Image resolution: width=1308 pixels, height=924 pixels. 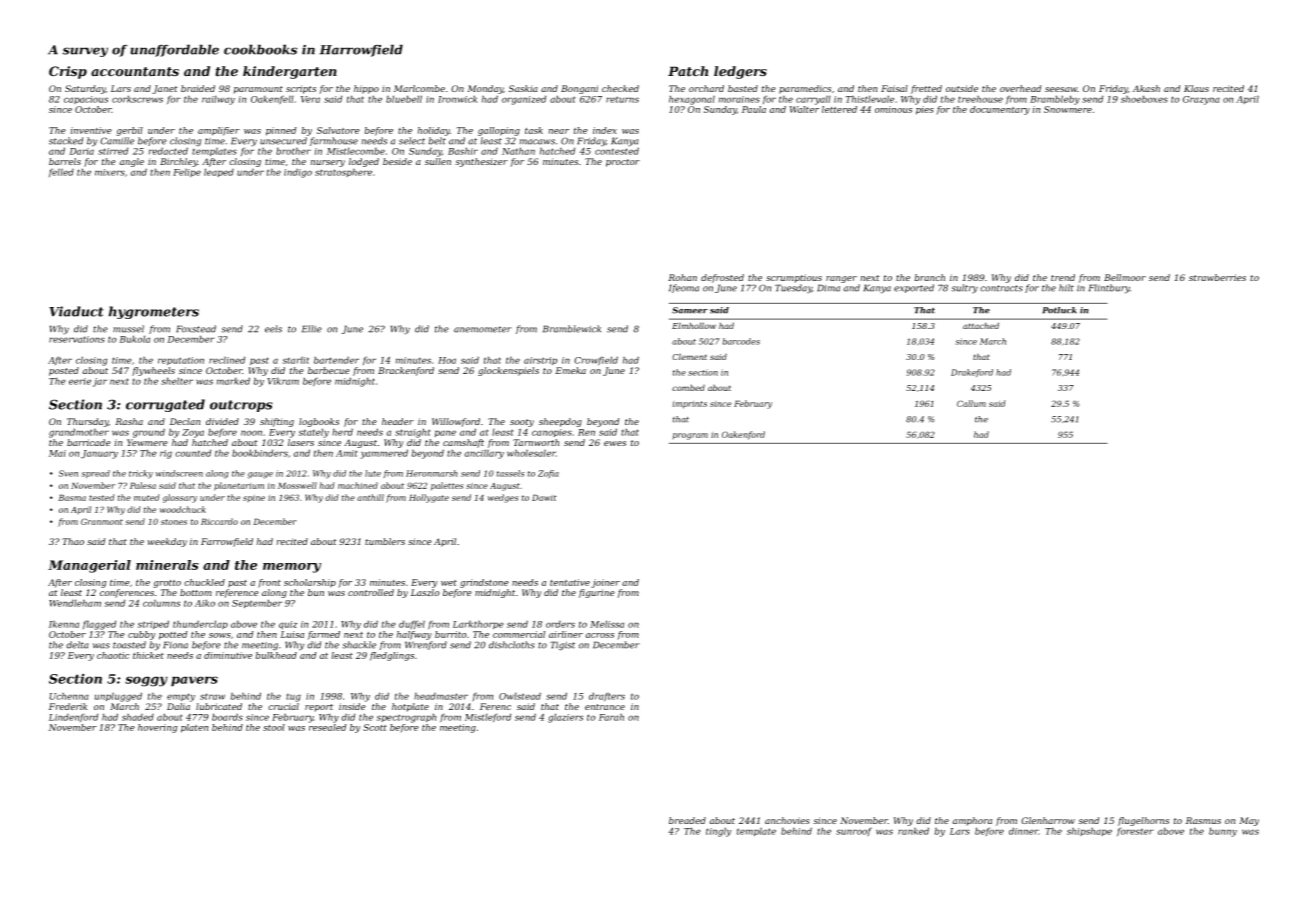 What do you see at coordinates (1143, 821) in the image?
I see `flugelhorns` at bounding box center [1143, 821].
